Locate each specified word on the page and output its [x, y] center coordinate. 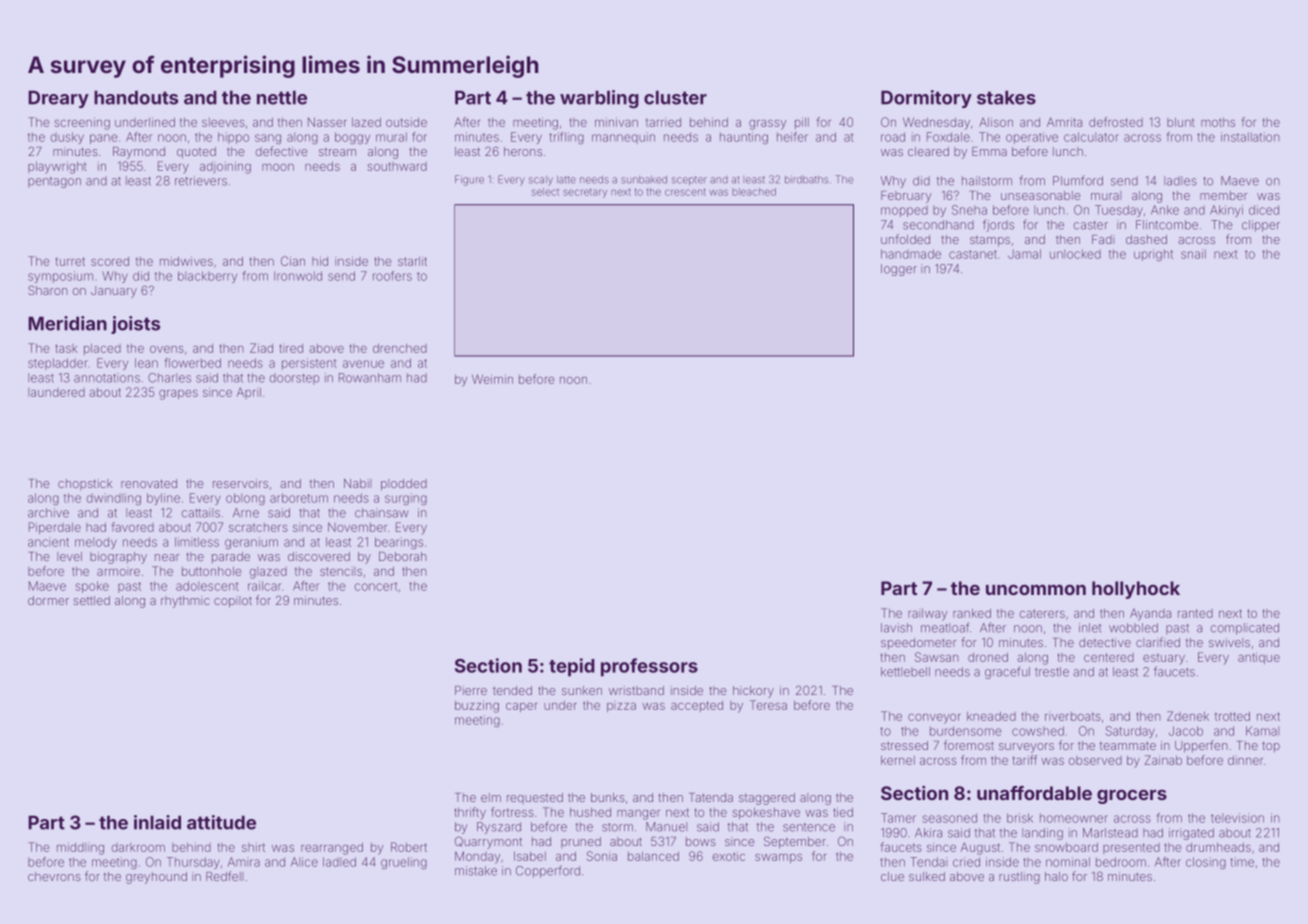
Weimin [492, 379]
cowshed [1038, 731]
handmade [911, 254]
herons [523, 151]
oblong [245, 499]
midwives [186, 261]
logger [899, 270]
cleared [928, 151]
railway [927, 615]
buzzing [477, 706]
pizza [621, 707]
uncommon [1036, 589]
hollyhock [1136, 590]
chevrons [54, 876]
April [249, 393]
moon [278, 167]
